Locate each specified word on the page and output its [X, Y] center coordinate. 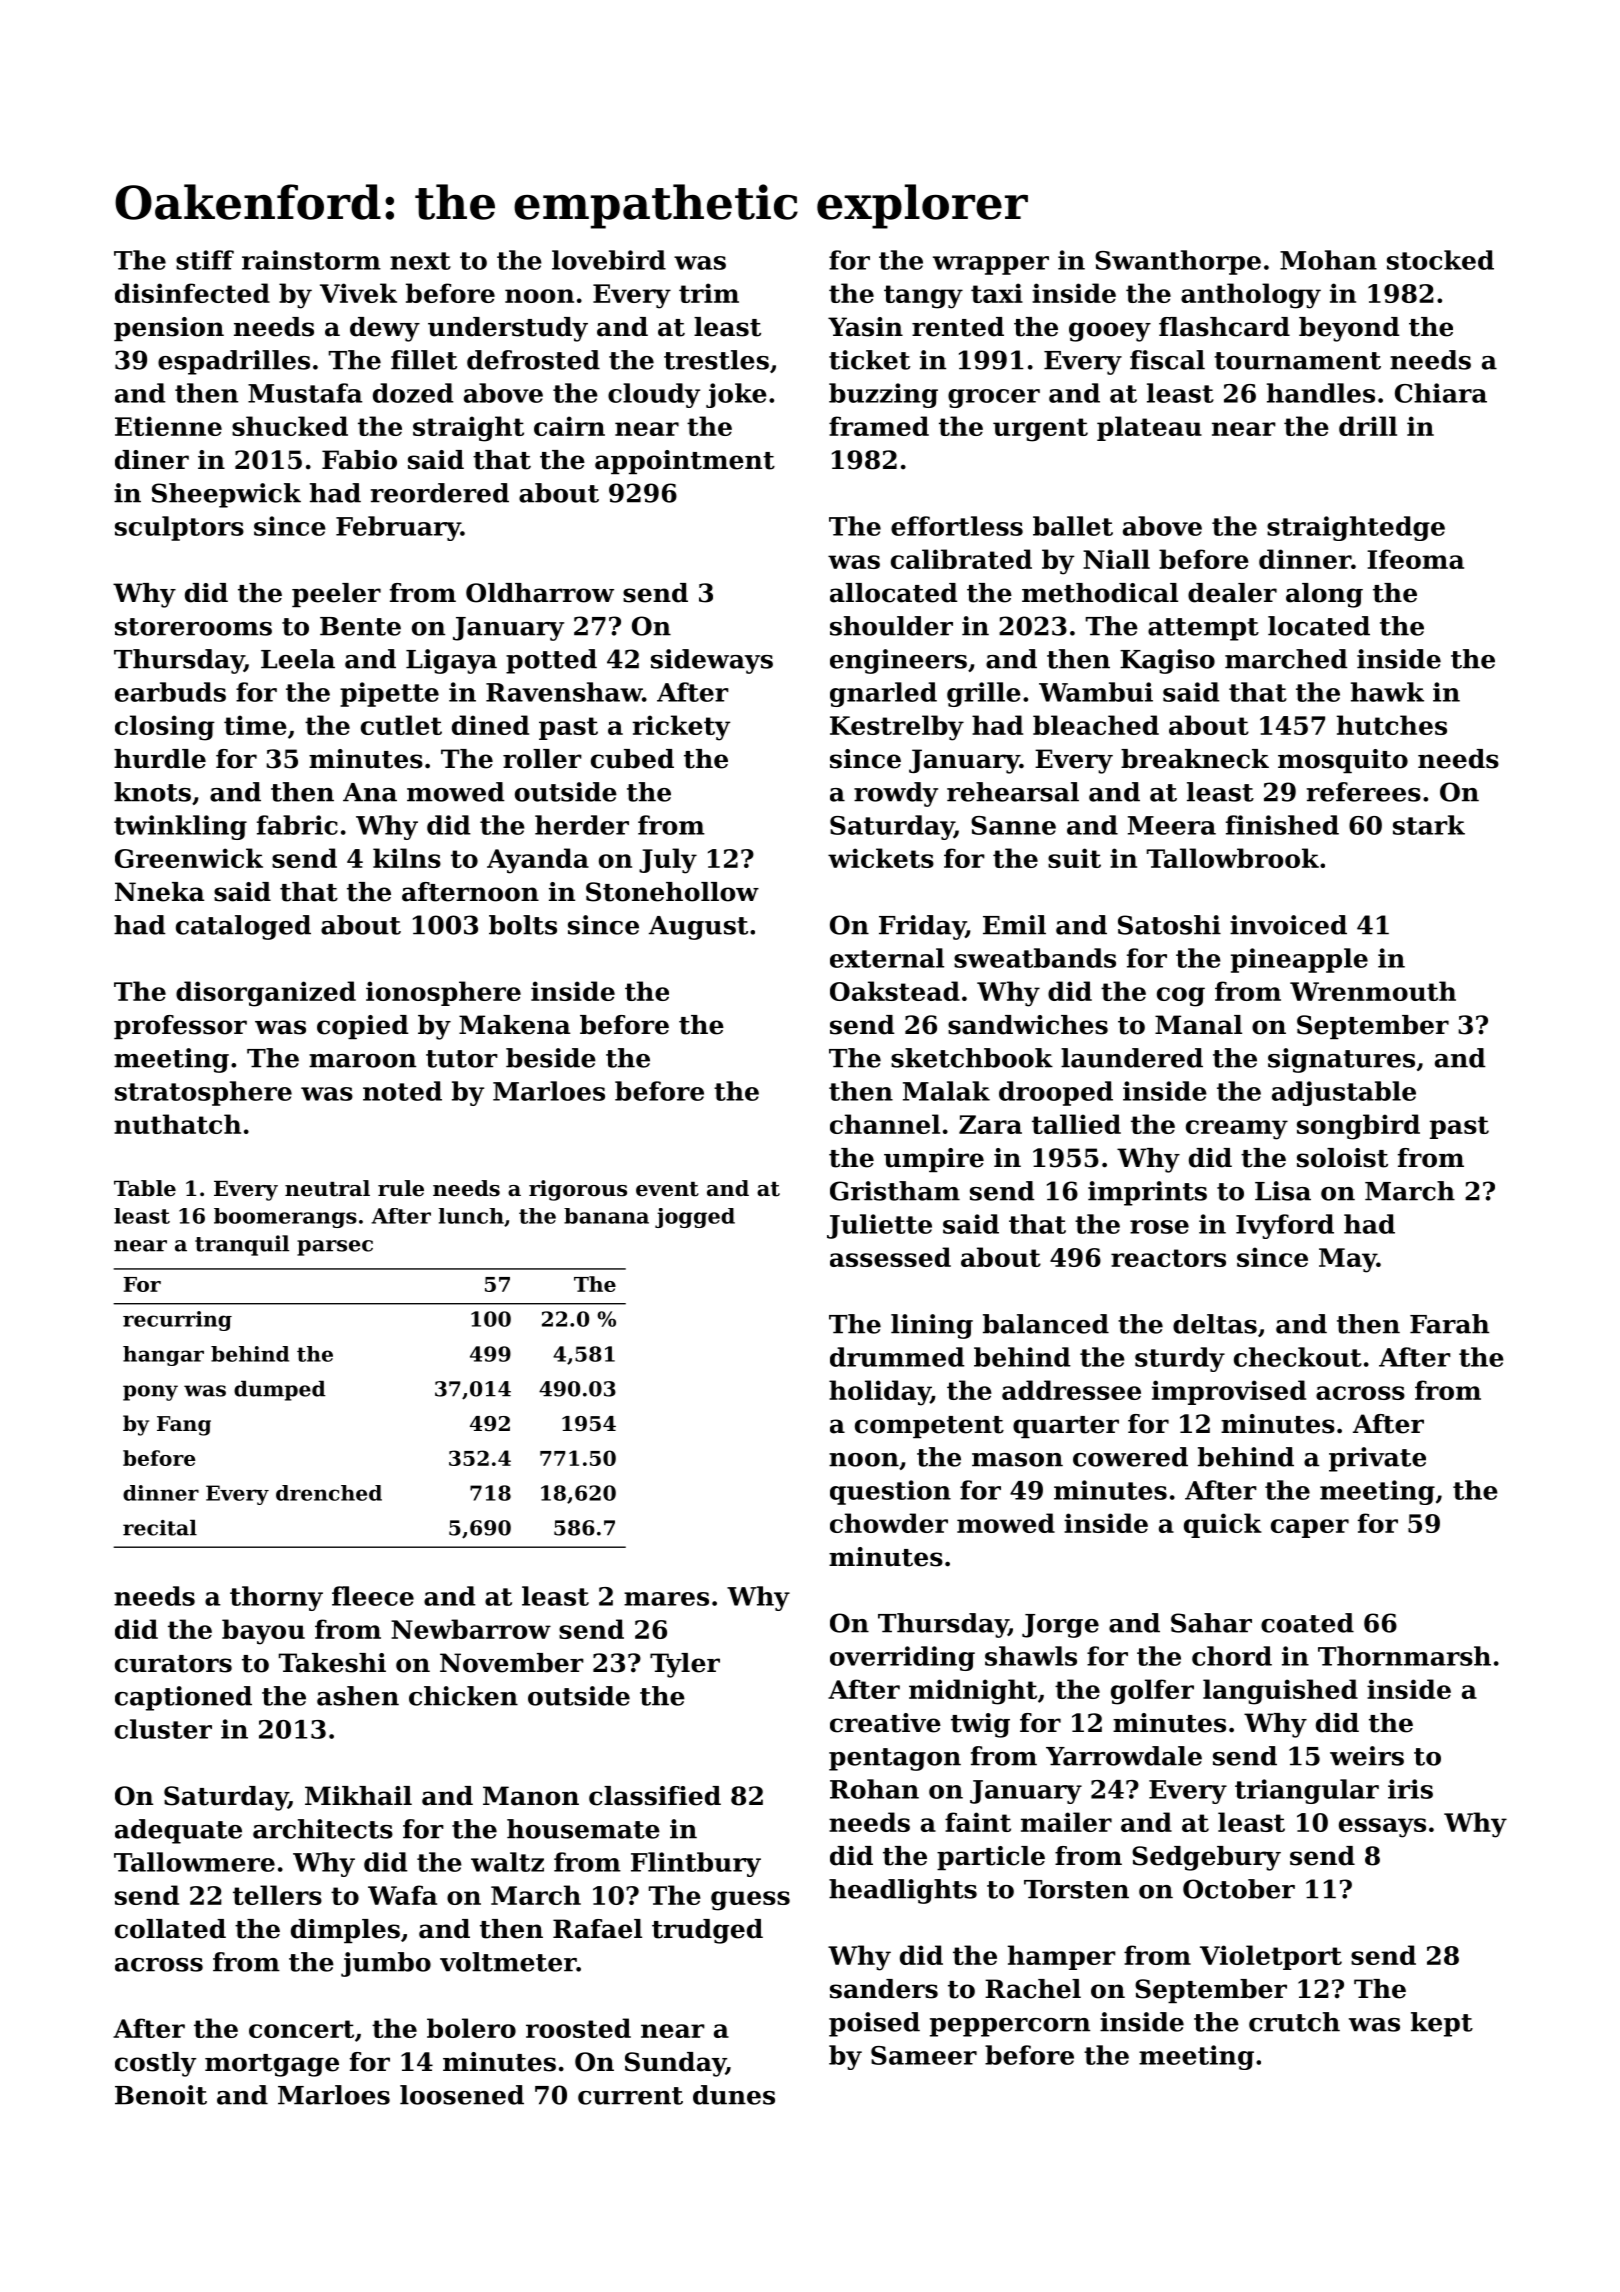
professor [180, 1027]
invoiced [1288, 925]
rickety [681, 728]
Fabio [359, 460]
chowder [889, 1523]
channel [885, 1124]
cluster [163, 1729]
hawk [1387, 692]
